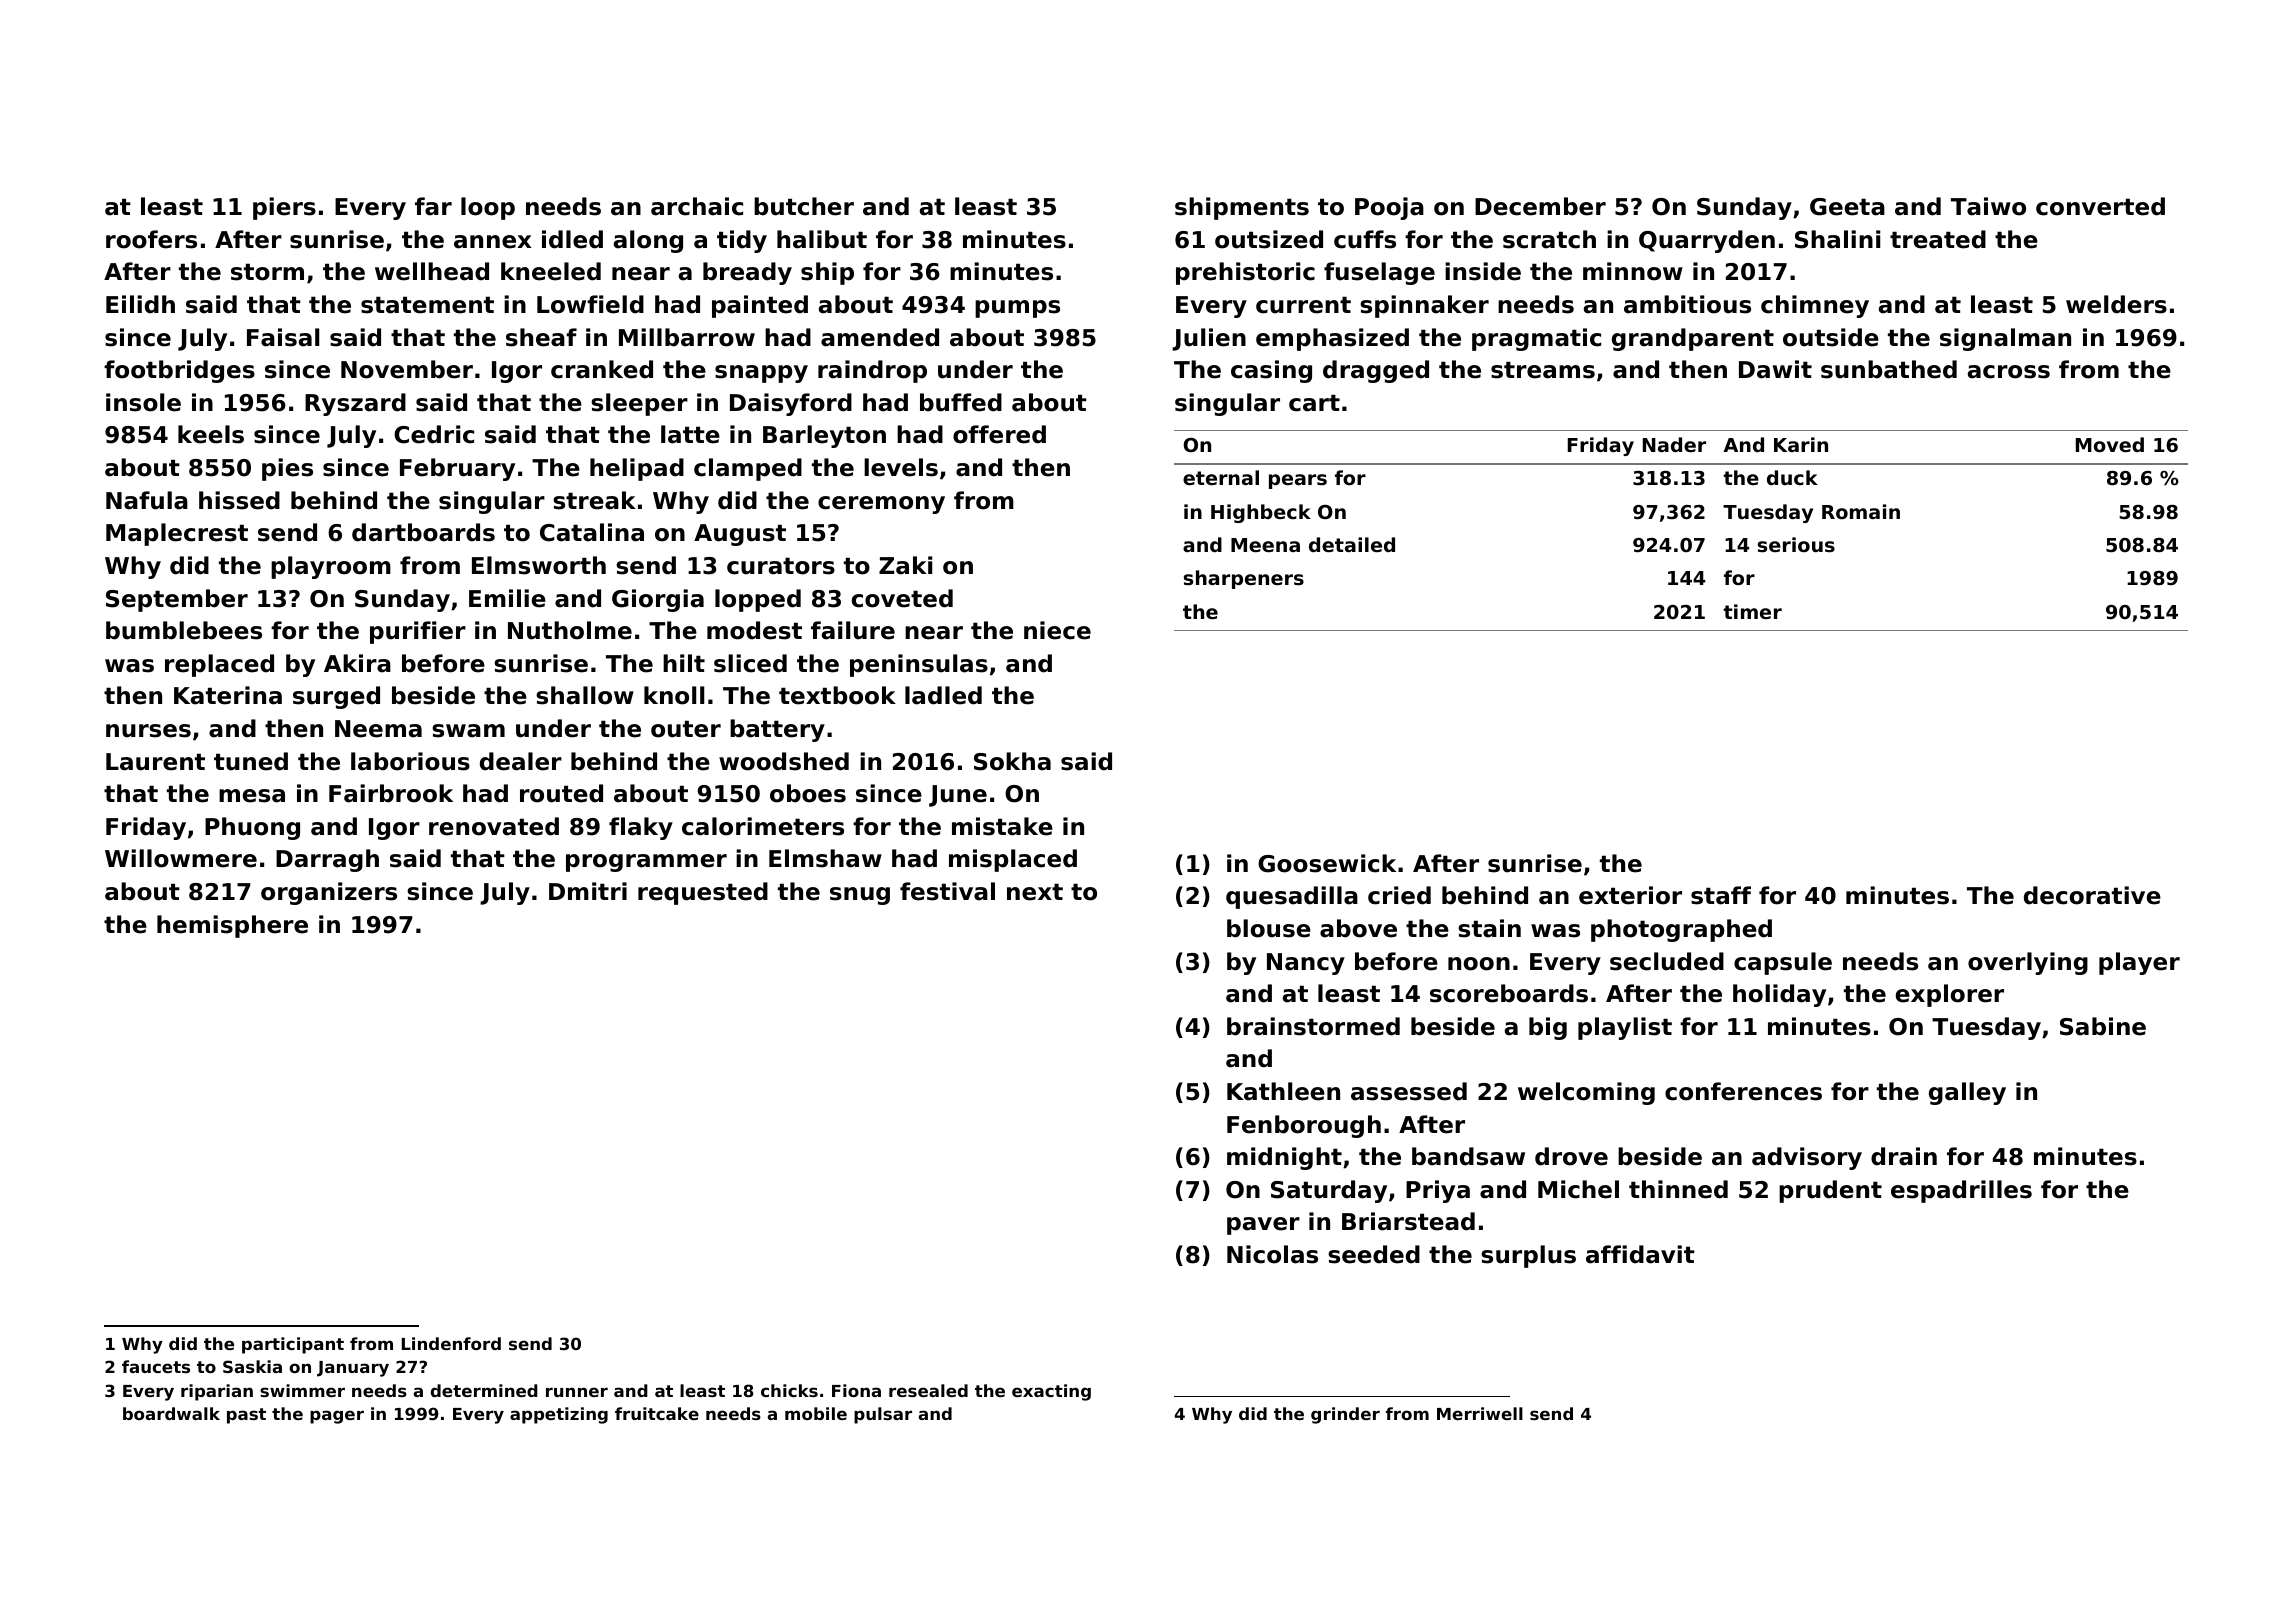 The width and height of the screenshot is (2292, 1620). What do you see at coordinates (901, 467) in the screenshot?
I see `levels` at bounding box center [901, 467].
